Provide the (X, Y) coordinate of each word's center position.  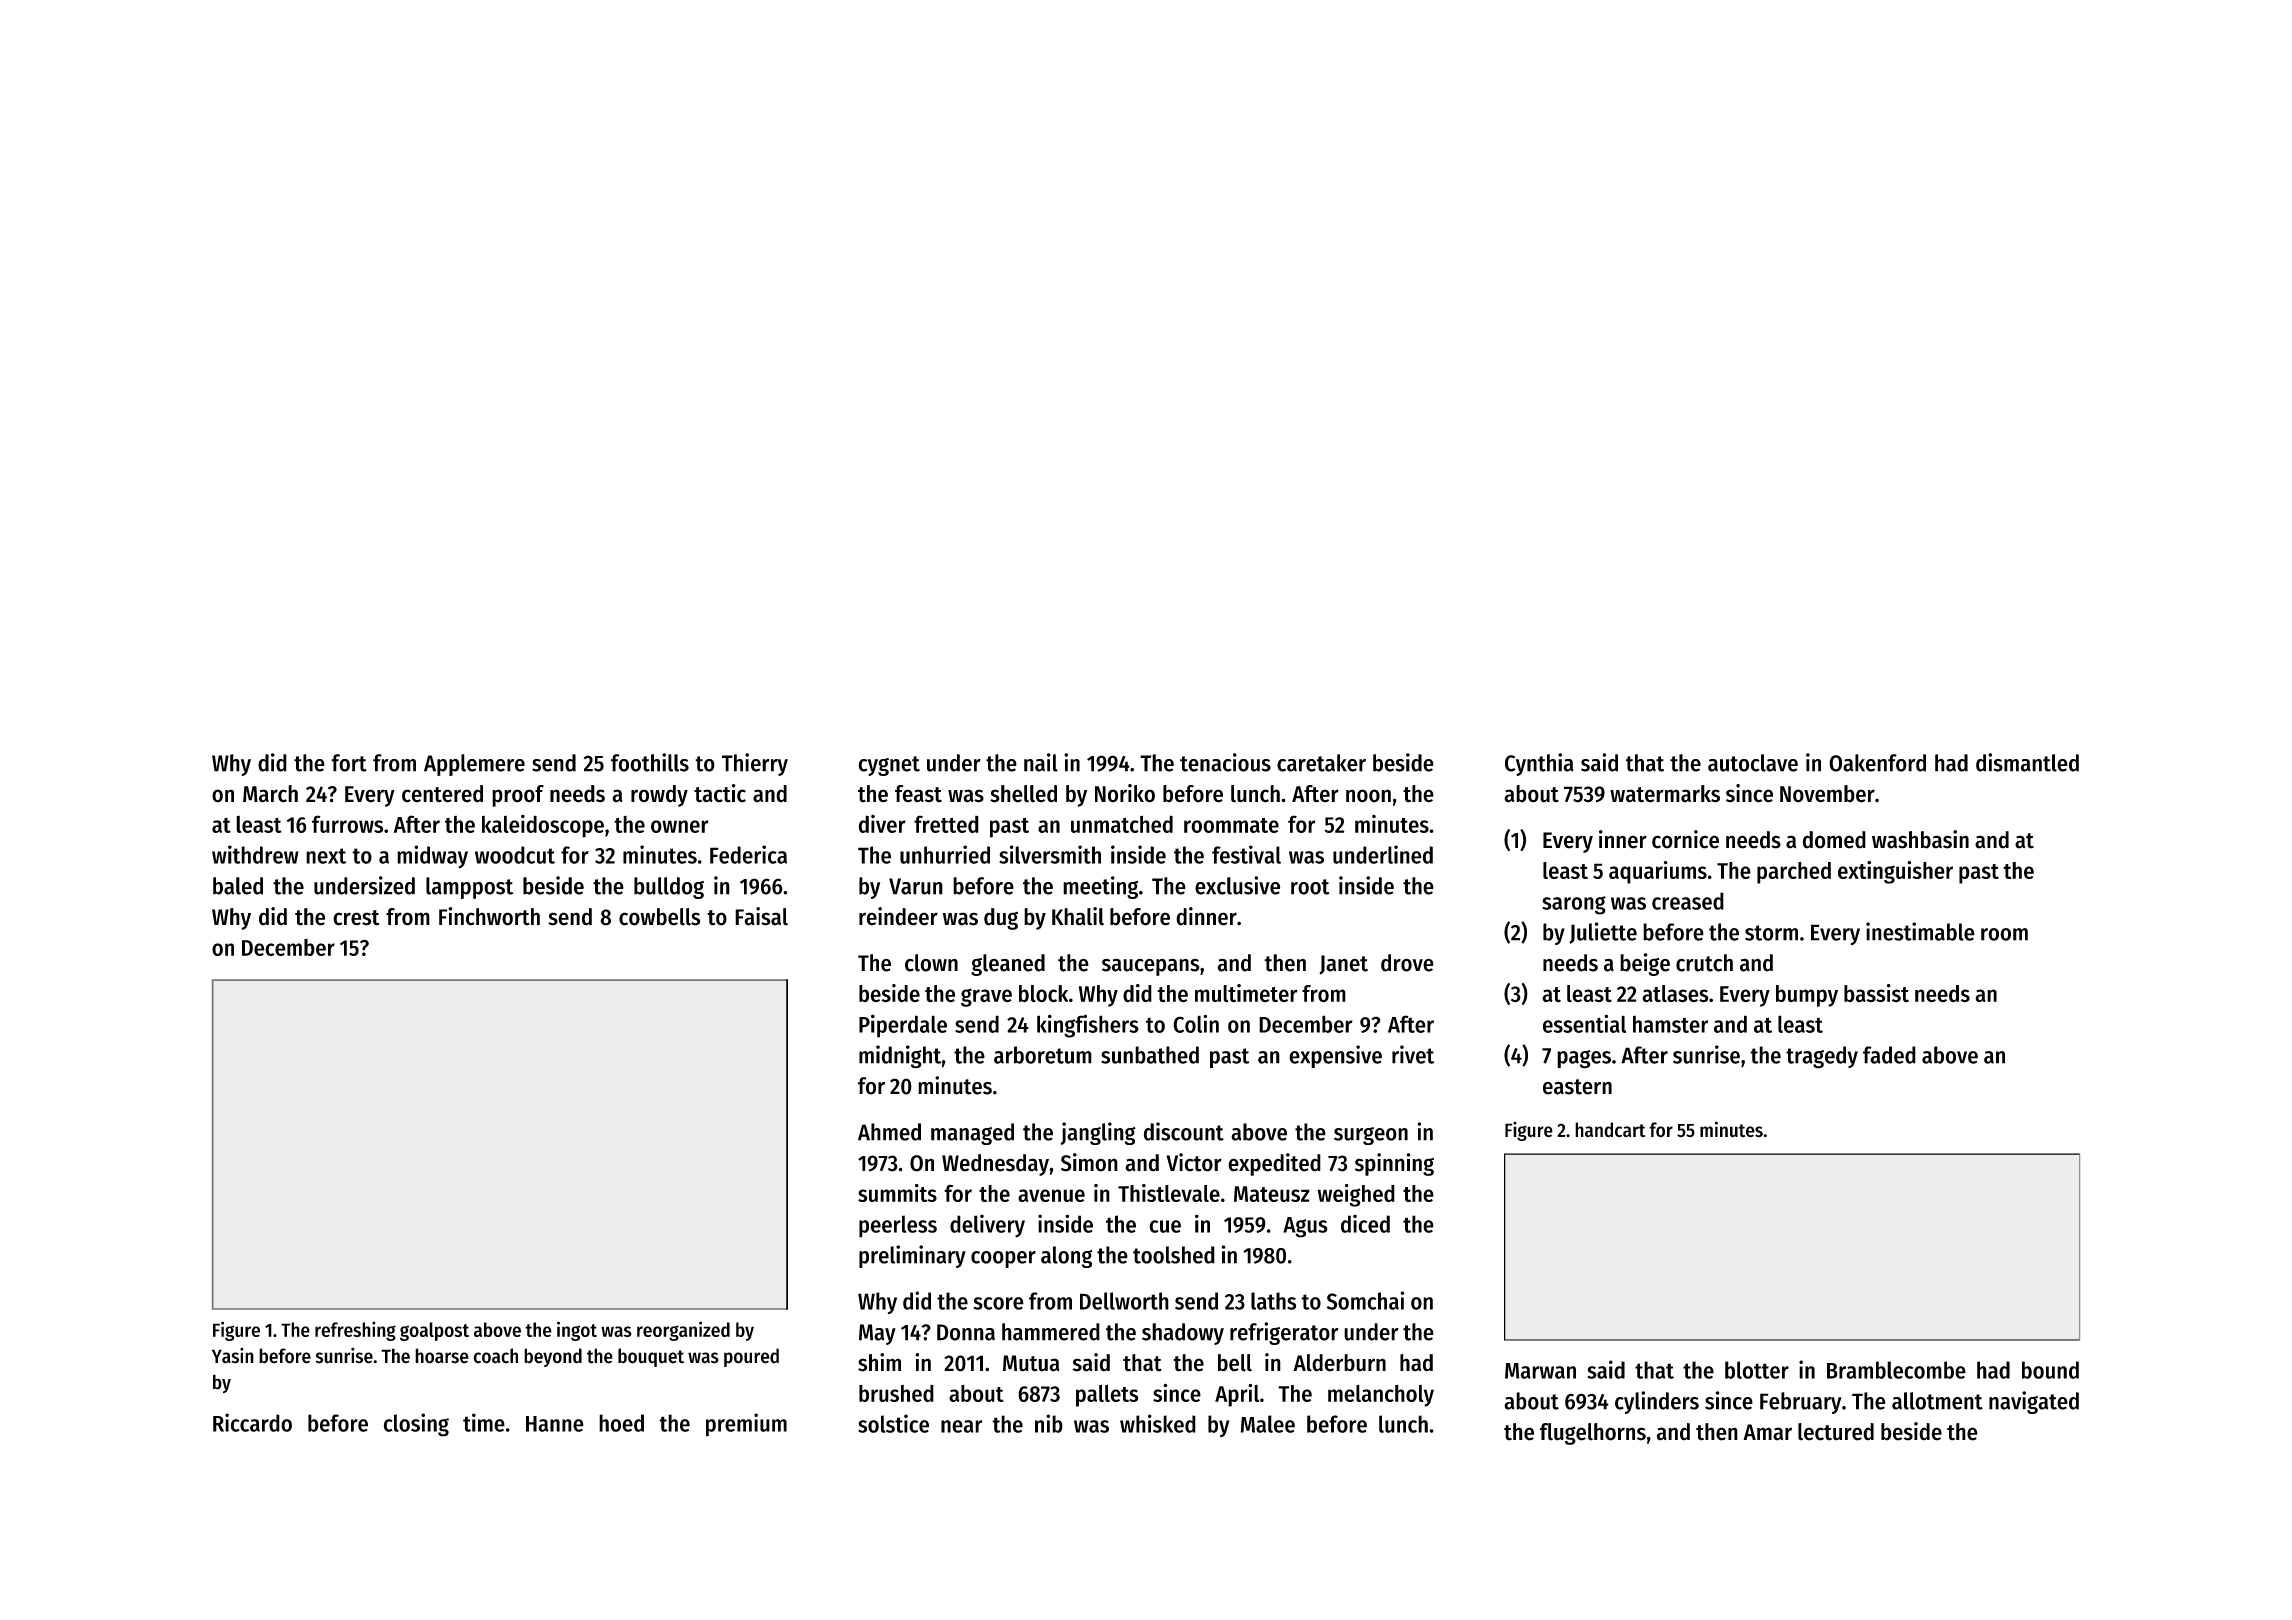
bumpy (1807, 996)
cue (1165, 1226)
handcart (1610, 1130)
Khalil (1078, 916)
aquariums (1658, 872)
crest (356, 918)
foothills (650, 762)
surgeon (1371, 1136)
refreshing (355, 1331)
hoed (621, 1423)
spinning (1394, 1164)
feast (918, 794)
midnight (900, 1057)
